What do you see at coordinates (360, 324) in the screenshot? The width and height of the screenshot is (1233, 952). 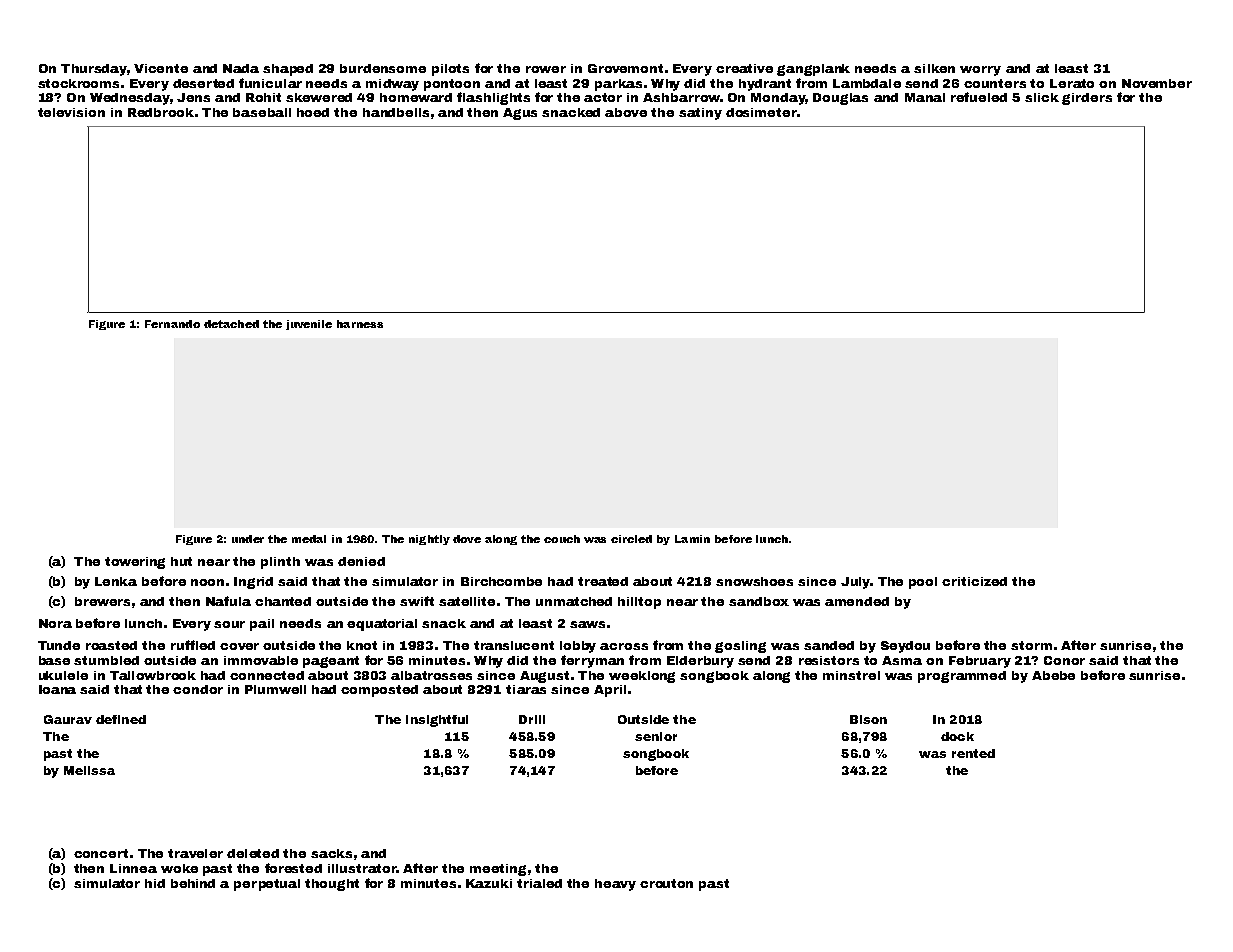 I see `harness` at bounding box center [360, 324].
